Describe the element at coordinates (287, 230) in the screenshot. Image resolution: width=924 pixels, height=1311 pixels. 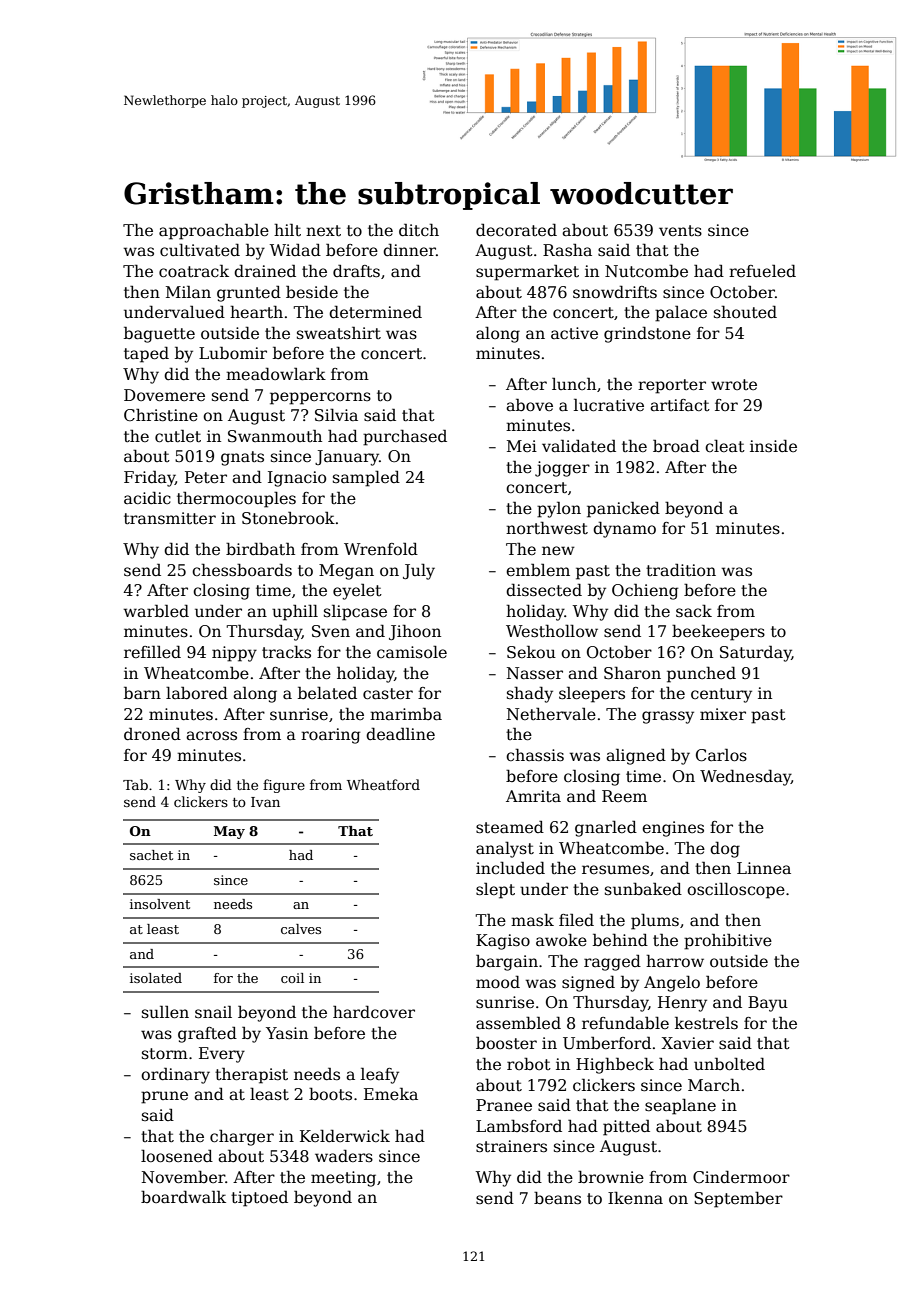
I see `hilt` at that location.
